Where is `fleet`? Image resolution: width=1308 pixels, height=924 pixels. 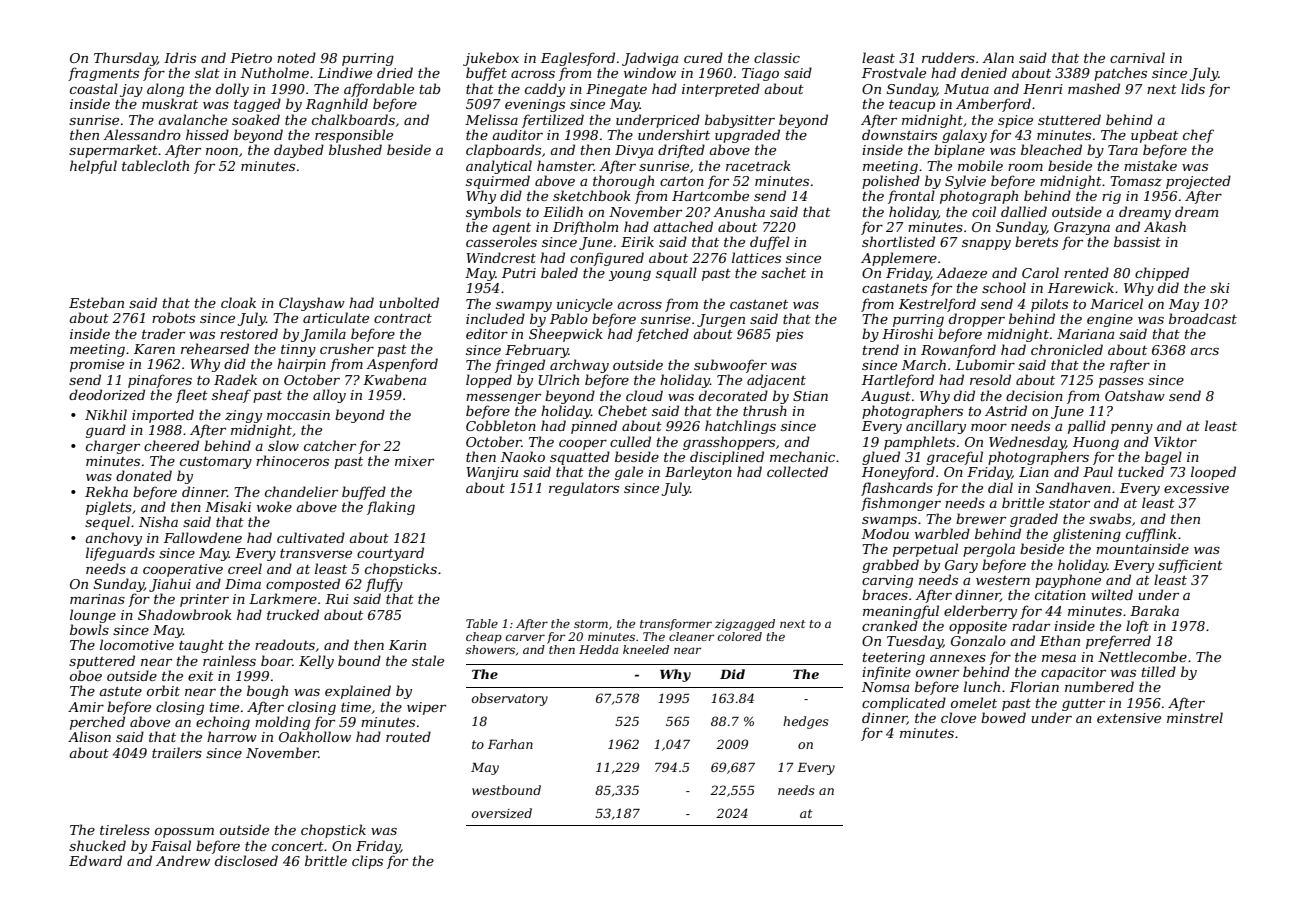 fleet is located at coordinates (192, 396).
